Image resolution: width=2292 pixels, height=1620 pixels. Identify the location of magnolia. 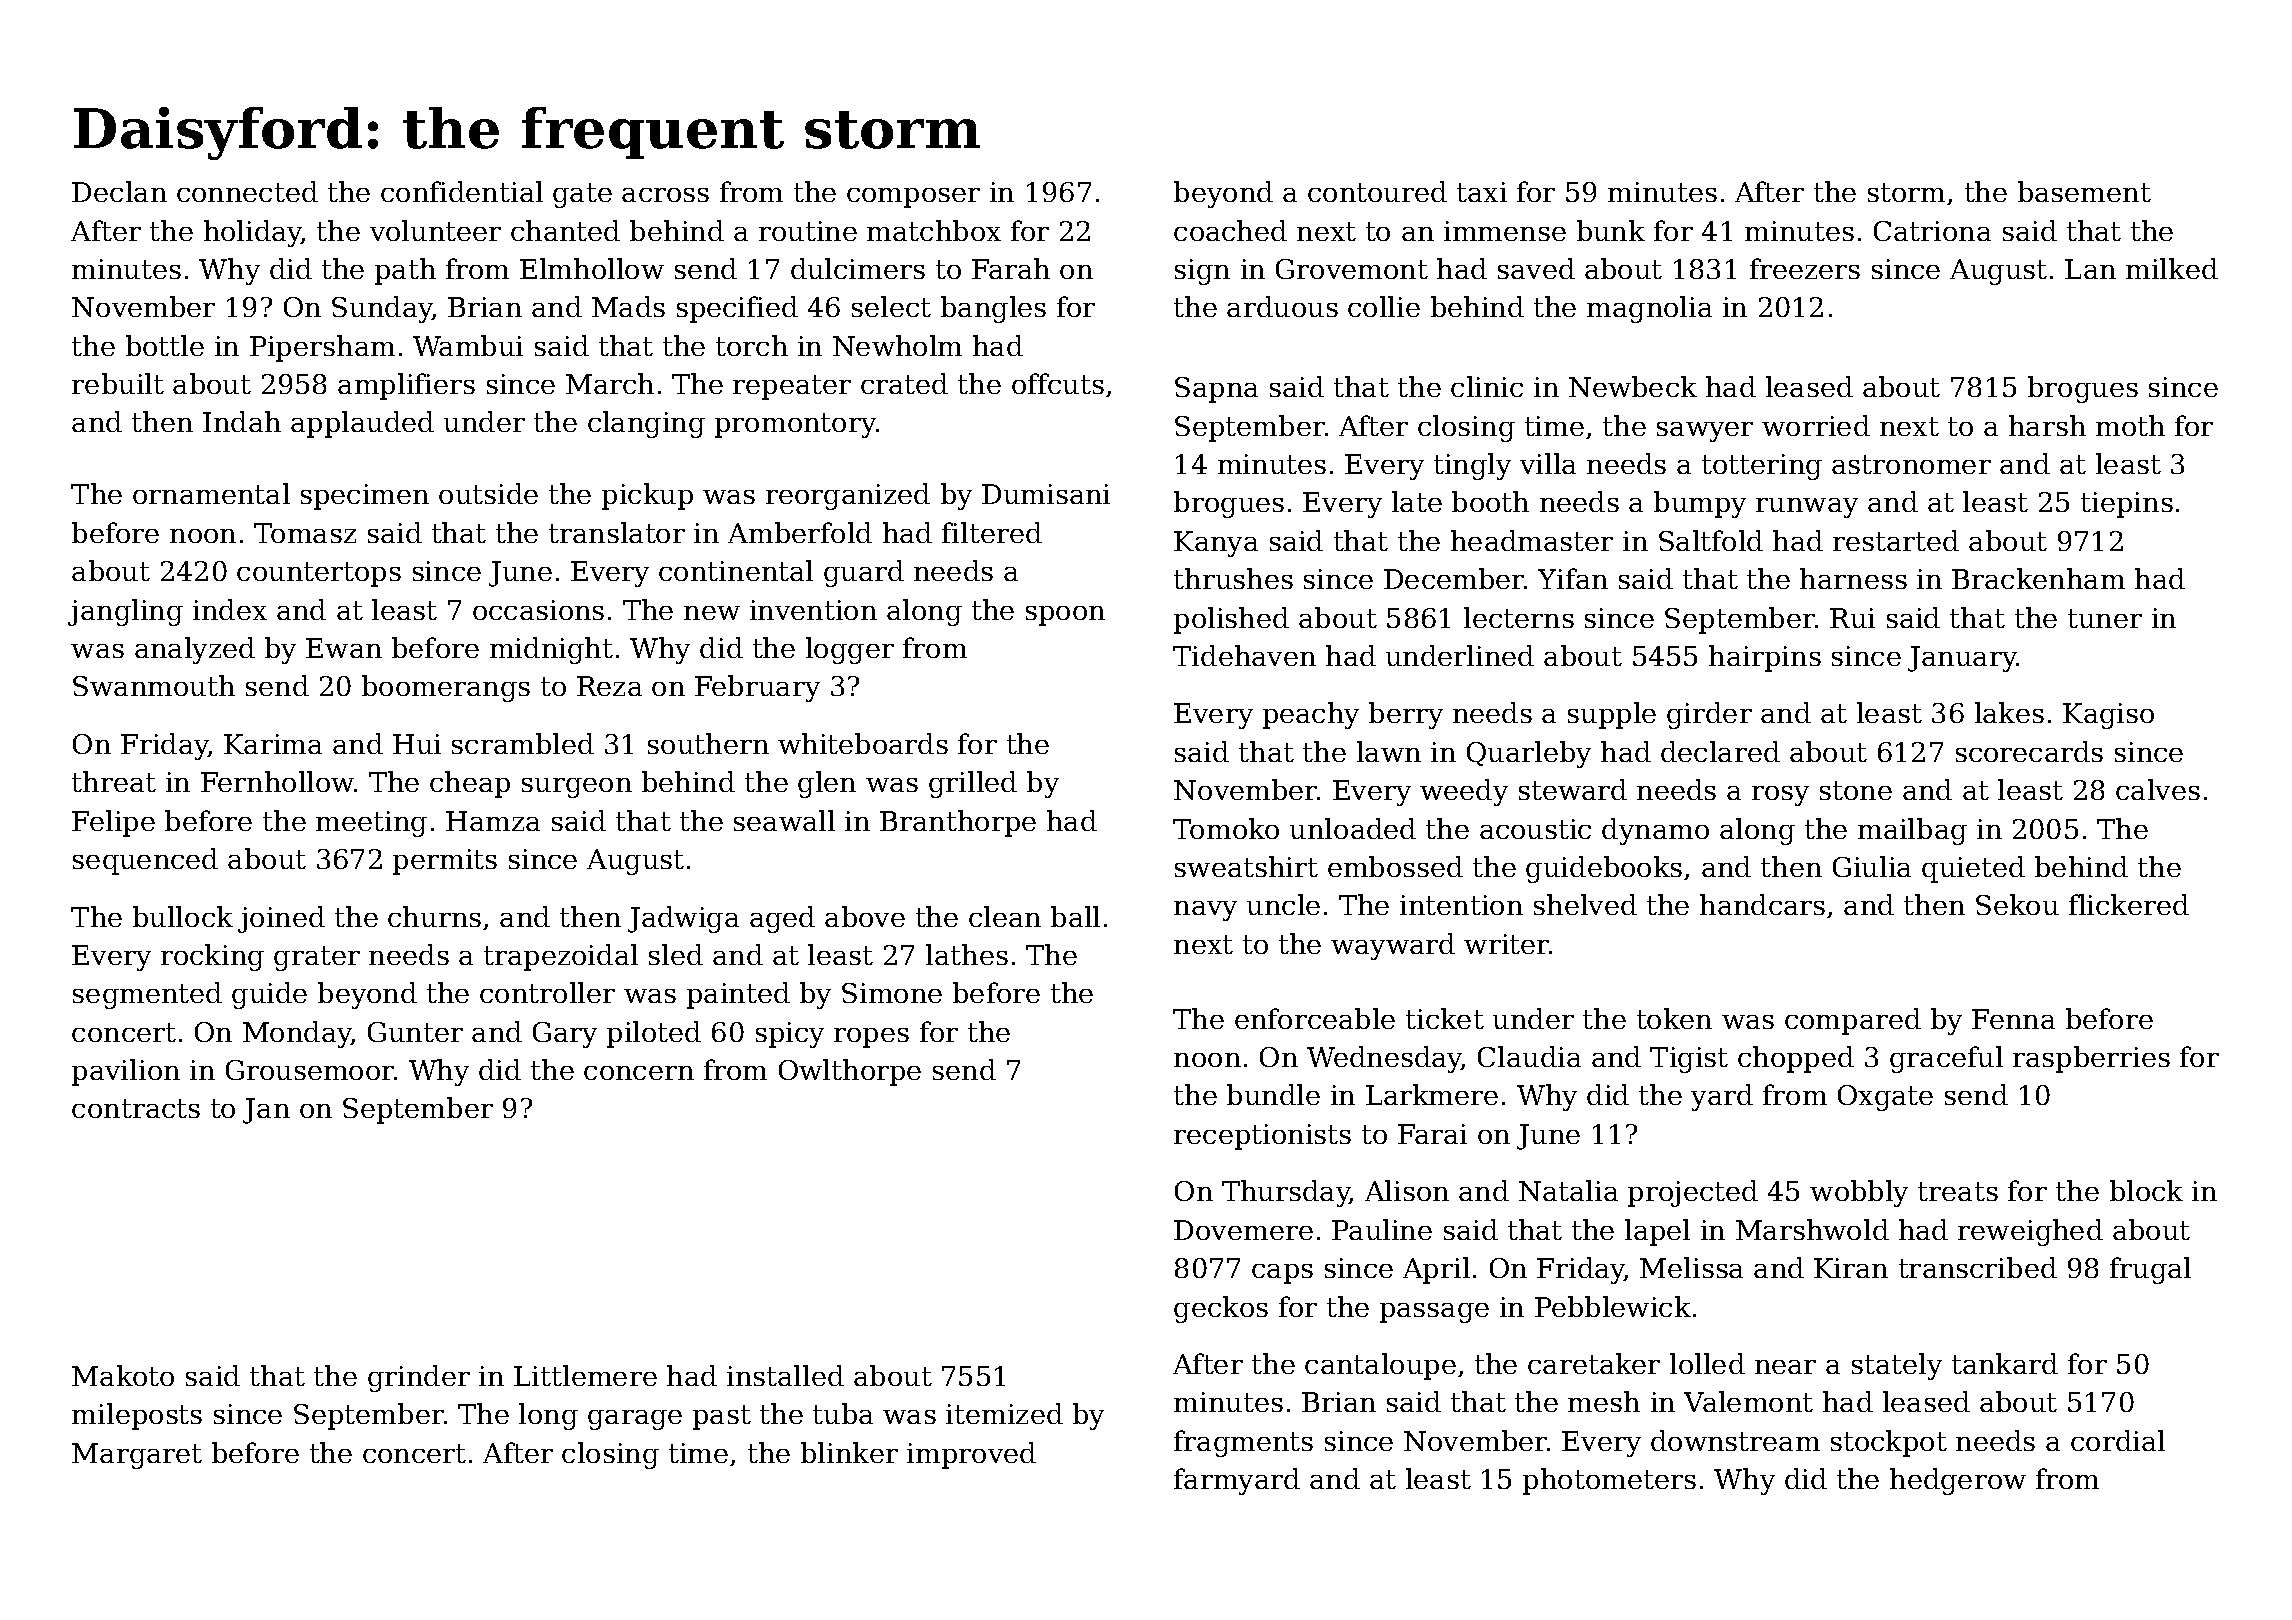
(1649, 309).
